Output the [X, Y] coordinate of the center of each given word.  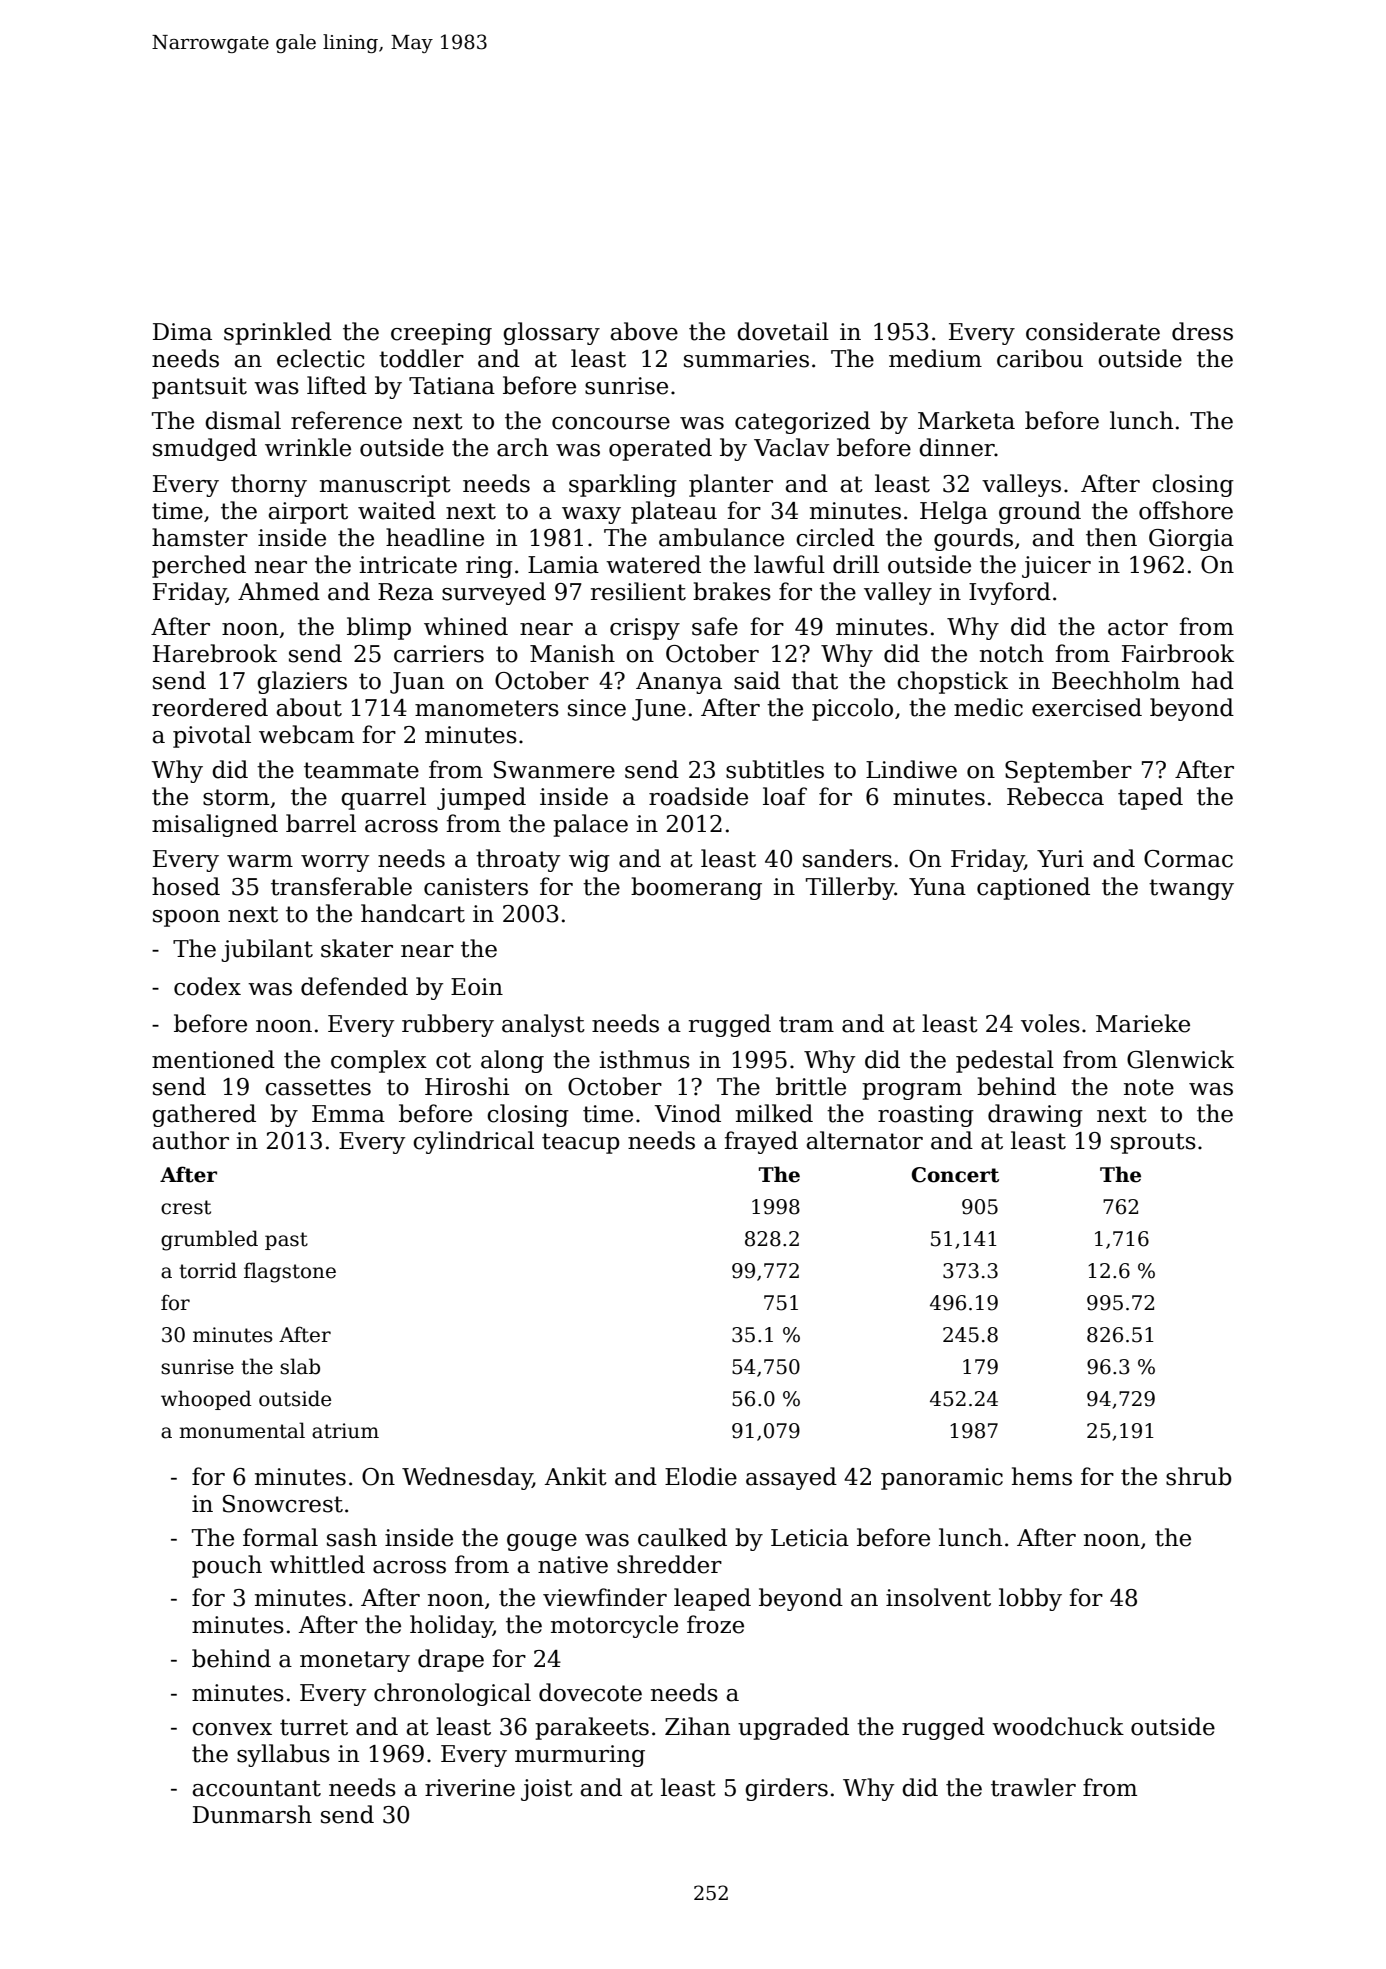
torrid [208, 1270]
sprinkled [278, 333]
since [597, 708]
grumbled [209, 1240]
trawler [1033, 1787]
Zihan [697, 1726]
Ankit [576, 1476]
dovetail [783, 331]
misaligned [215, 825]
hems [1042, 1476]
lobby [1030, 1599]
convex [232, 1729]
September [1068, 771]
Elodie [701, 1476]
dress [1202, 331]
